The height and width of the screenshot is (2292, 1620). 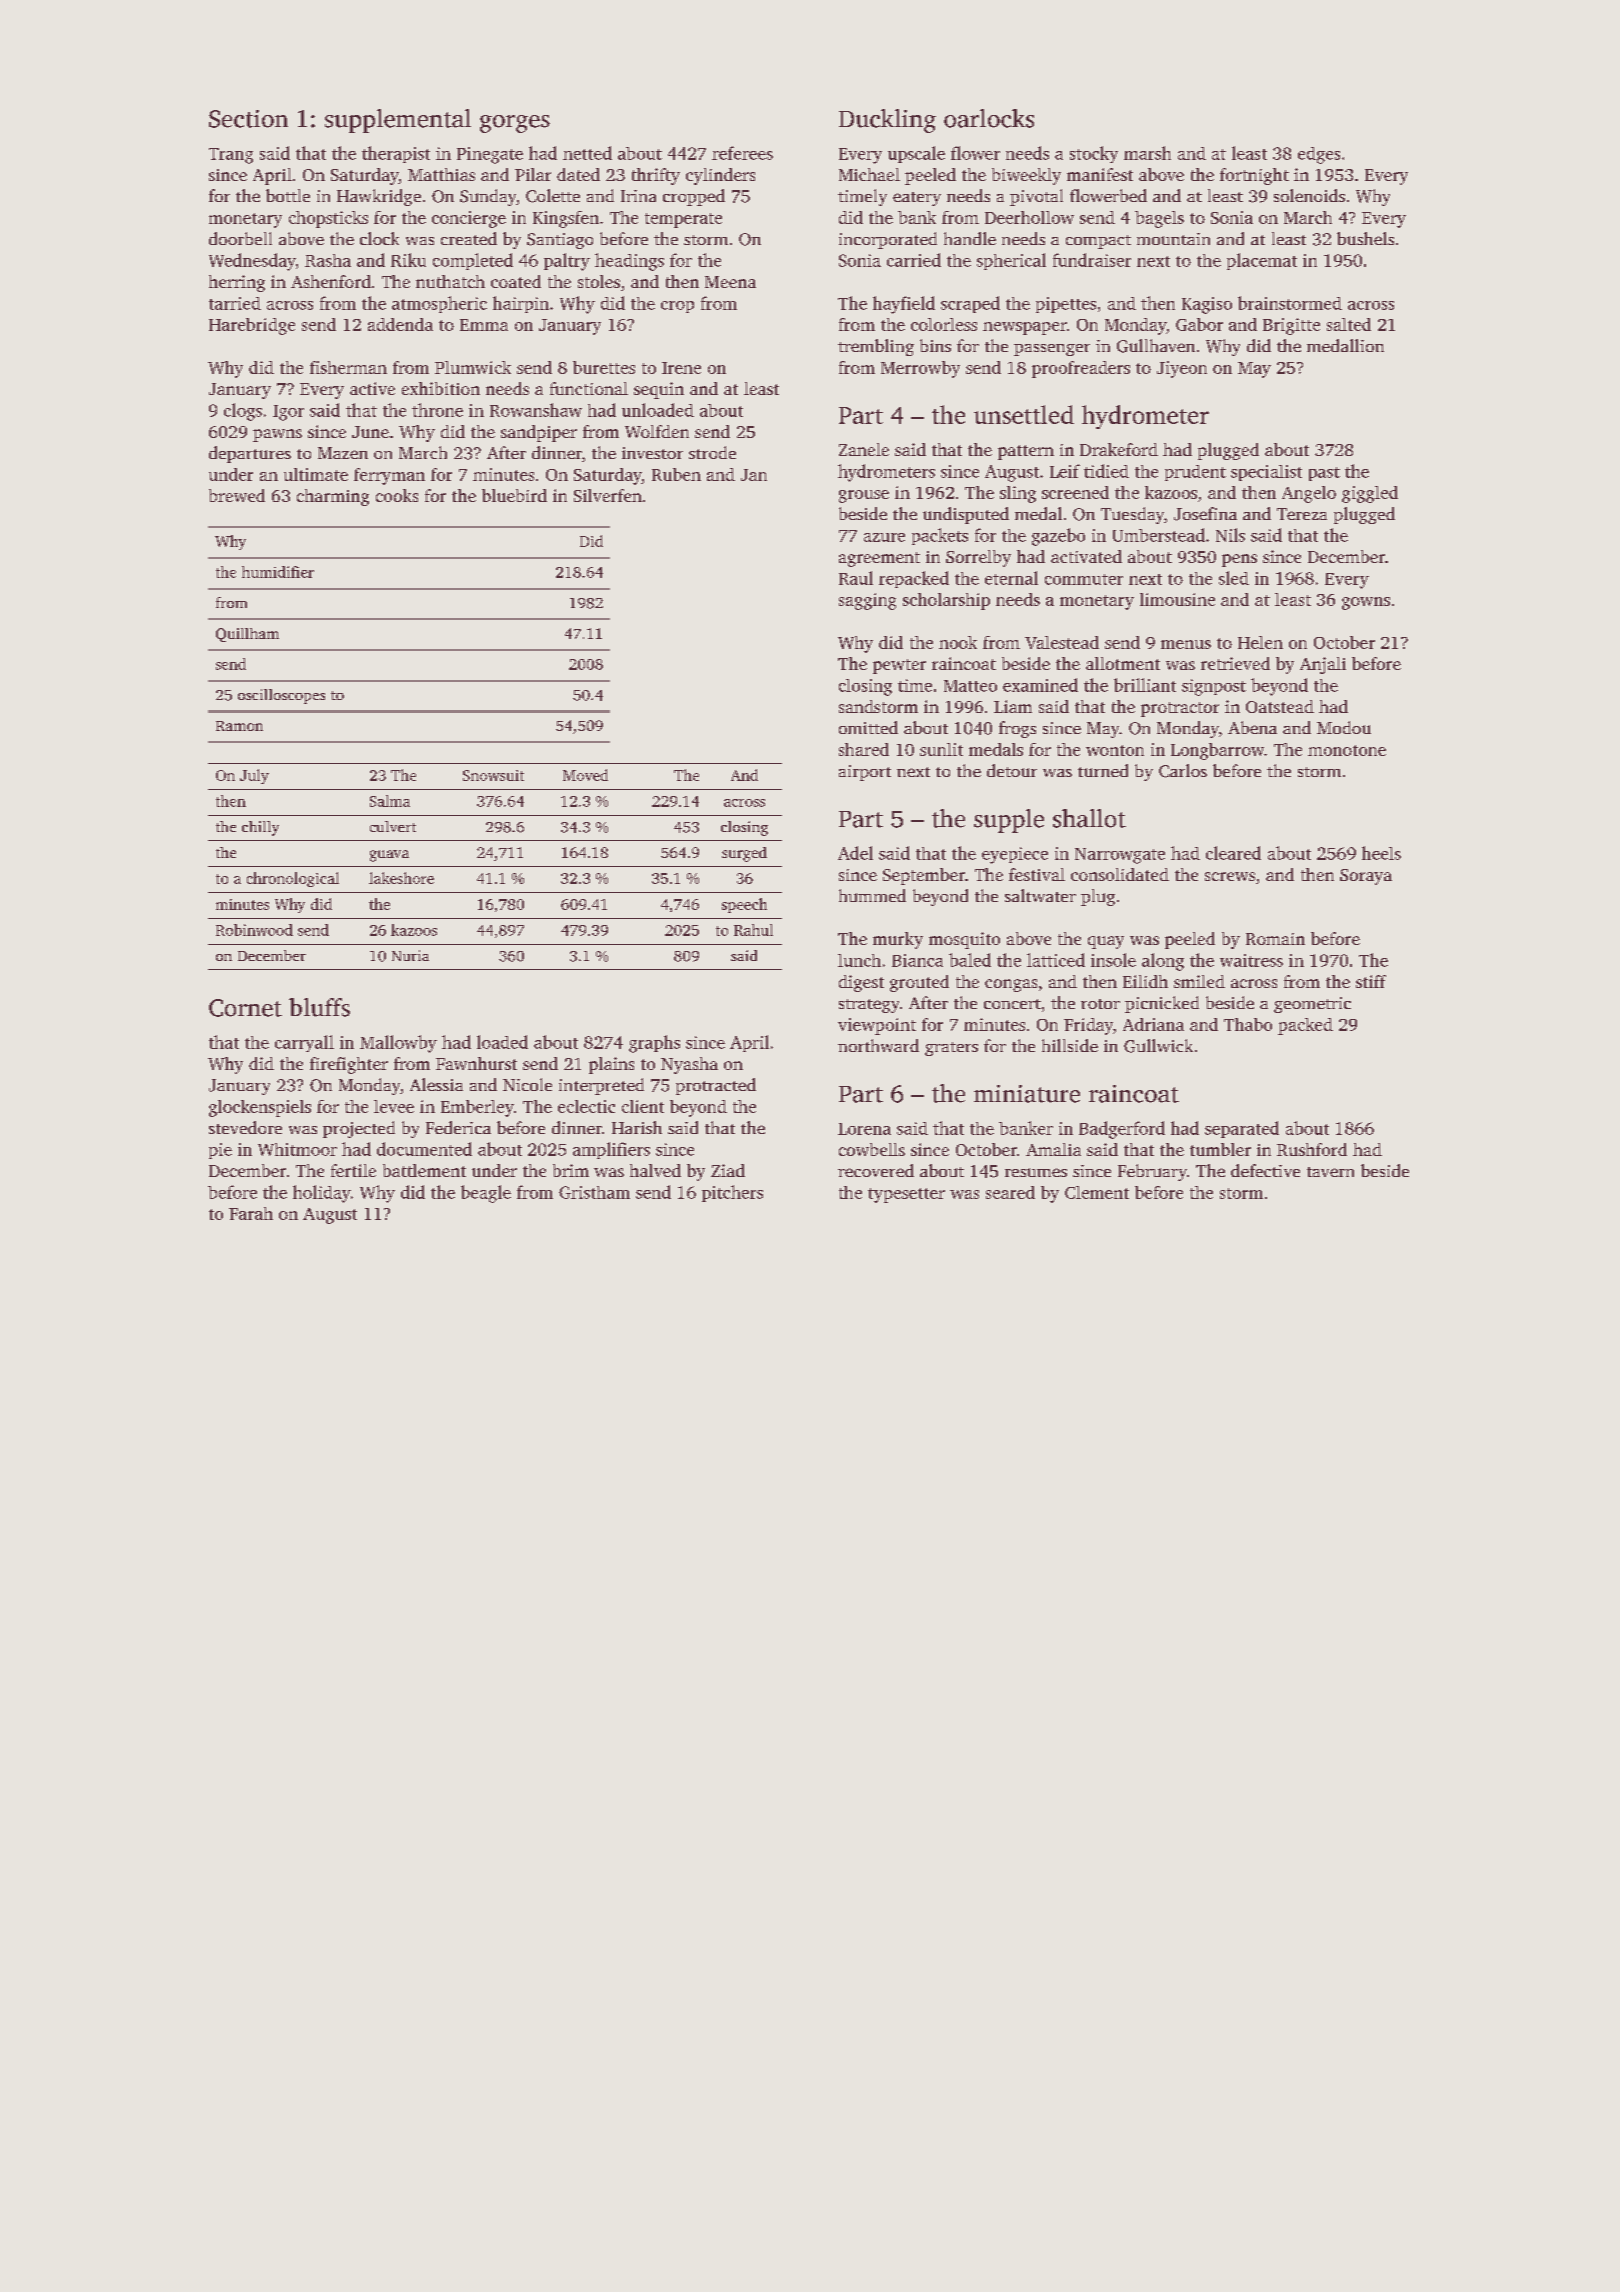 What do you see at coordinates (1147, 153) in the screenshot?
I see `marsh` at bounding box center [1147, 153].
